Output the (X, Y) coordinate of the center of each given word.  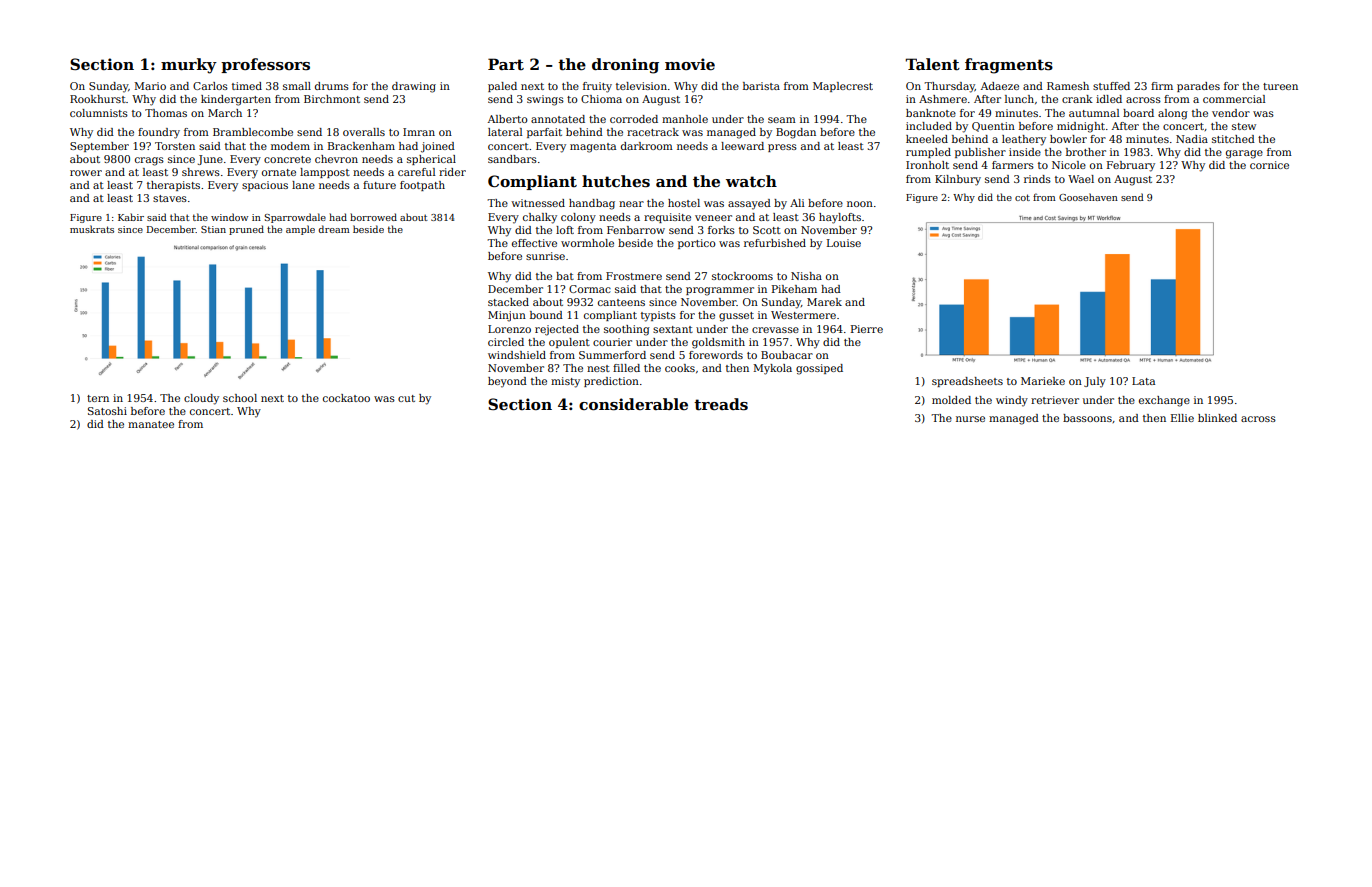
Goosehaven (1088, 197)
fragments (1009, 66)
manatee (151, 424)
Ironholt (927, 165)
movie (690, 64)
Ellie (1182, 418)
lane (303, 185)
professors (265, 65)
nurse (970, 419)
